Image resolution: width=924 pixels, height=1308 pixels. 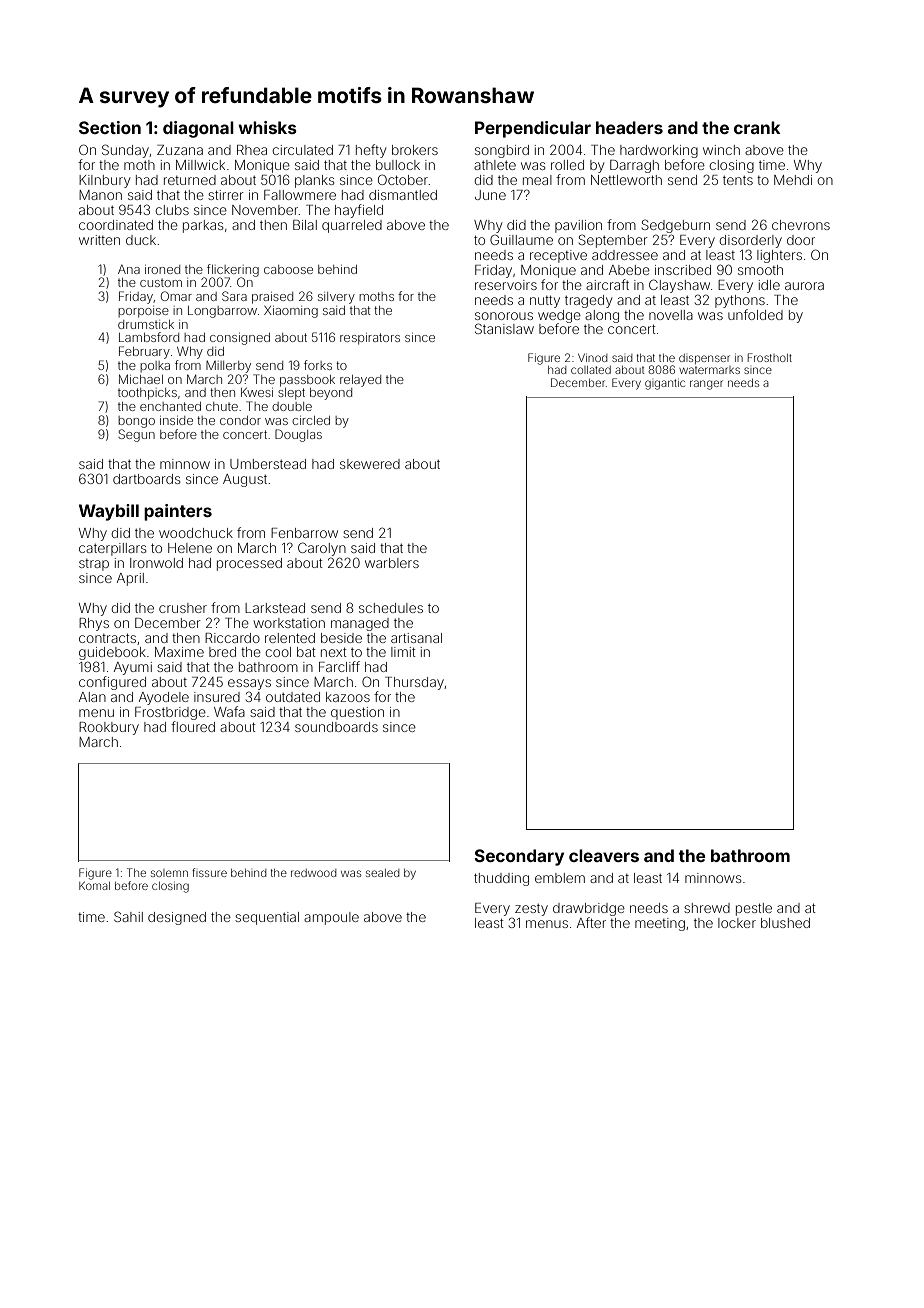 I want to click on quarreled, so click(x=352, y=226).
